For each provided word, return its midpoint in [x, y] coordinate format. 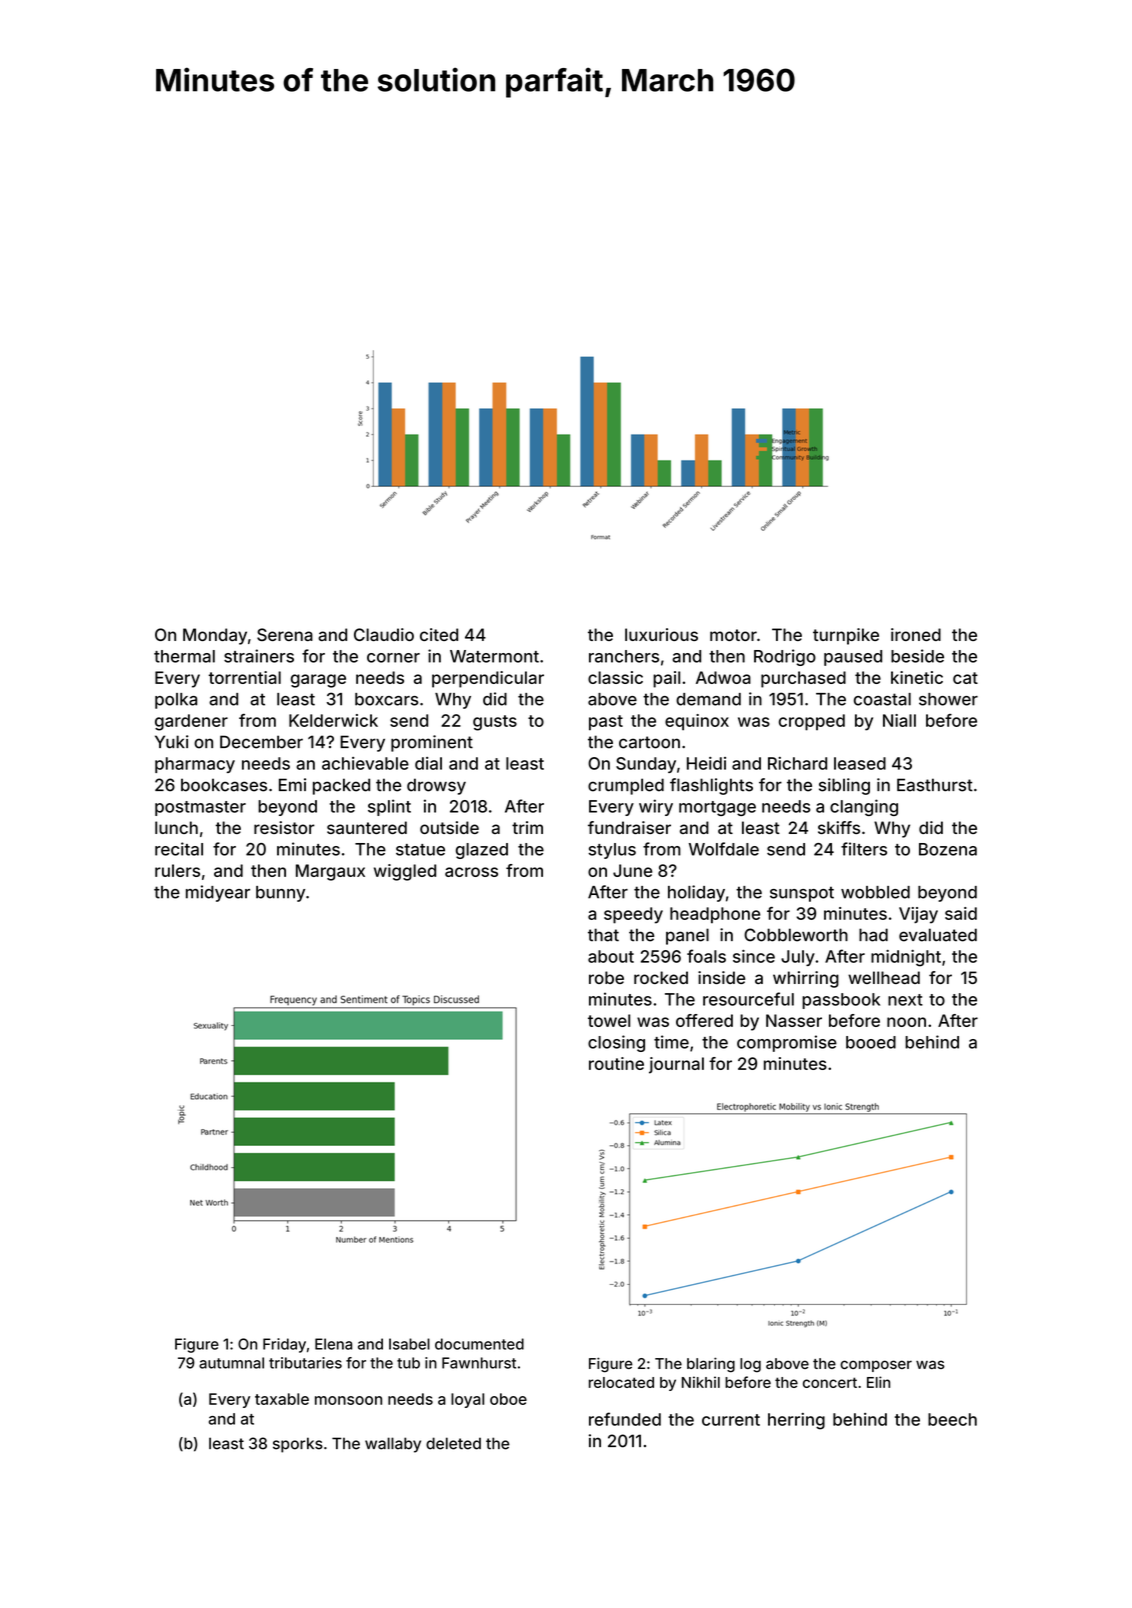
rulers [177, 870]
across [471, 872]
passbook [841, 1001]
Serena [285, 634]
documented [479, 1344]
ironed [916, 634]
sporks [298, 1445]
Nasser [794, 1020]
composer [876, 1366]
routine [616, 1063]
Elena [333, 1344]
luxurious [661, 634]
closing [616, 1043]
